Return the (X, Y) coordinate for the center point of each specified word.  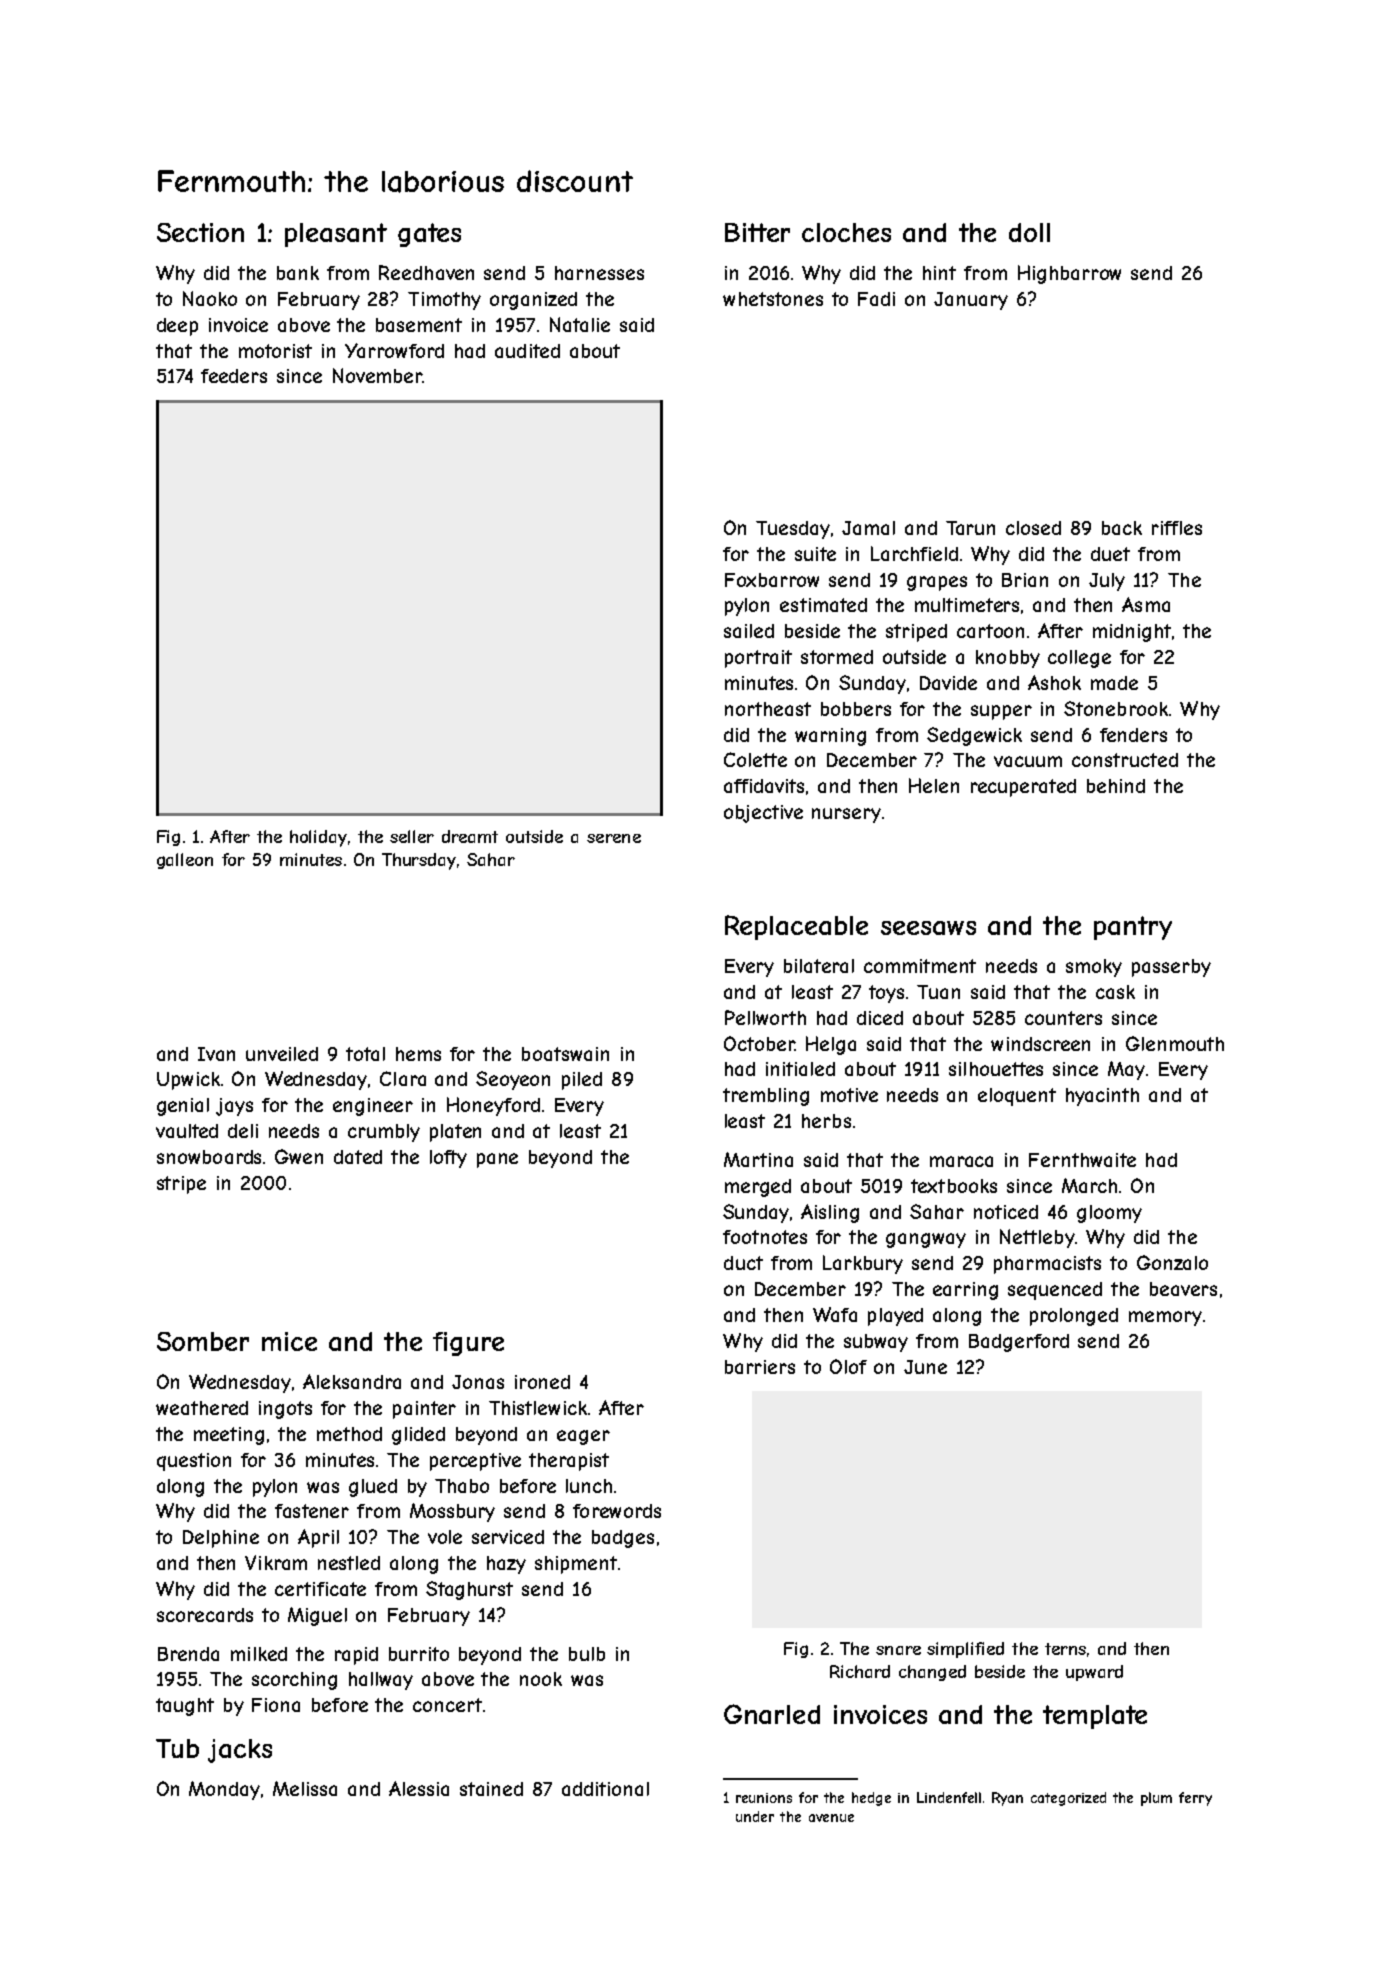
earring (965, 1291)
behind (1116, 786)
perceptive (475, 1462)
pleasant (336, 235)
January (971, 301)
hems (418, 1054)
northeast (768, 709)
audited (527, 351)
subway (876, 1343)
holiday (318, 838)
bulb (587, 1654)
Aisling (830, 1213)
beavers (1183, 1289)
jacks (240, 1751)
